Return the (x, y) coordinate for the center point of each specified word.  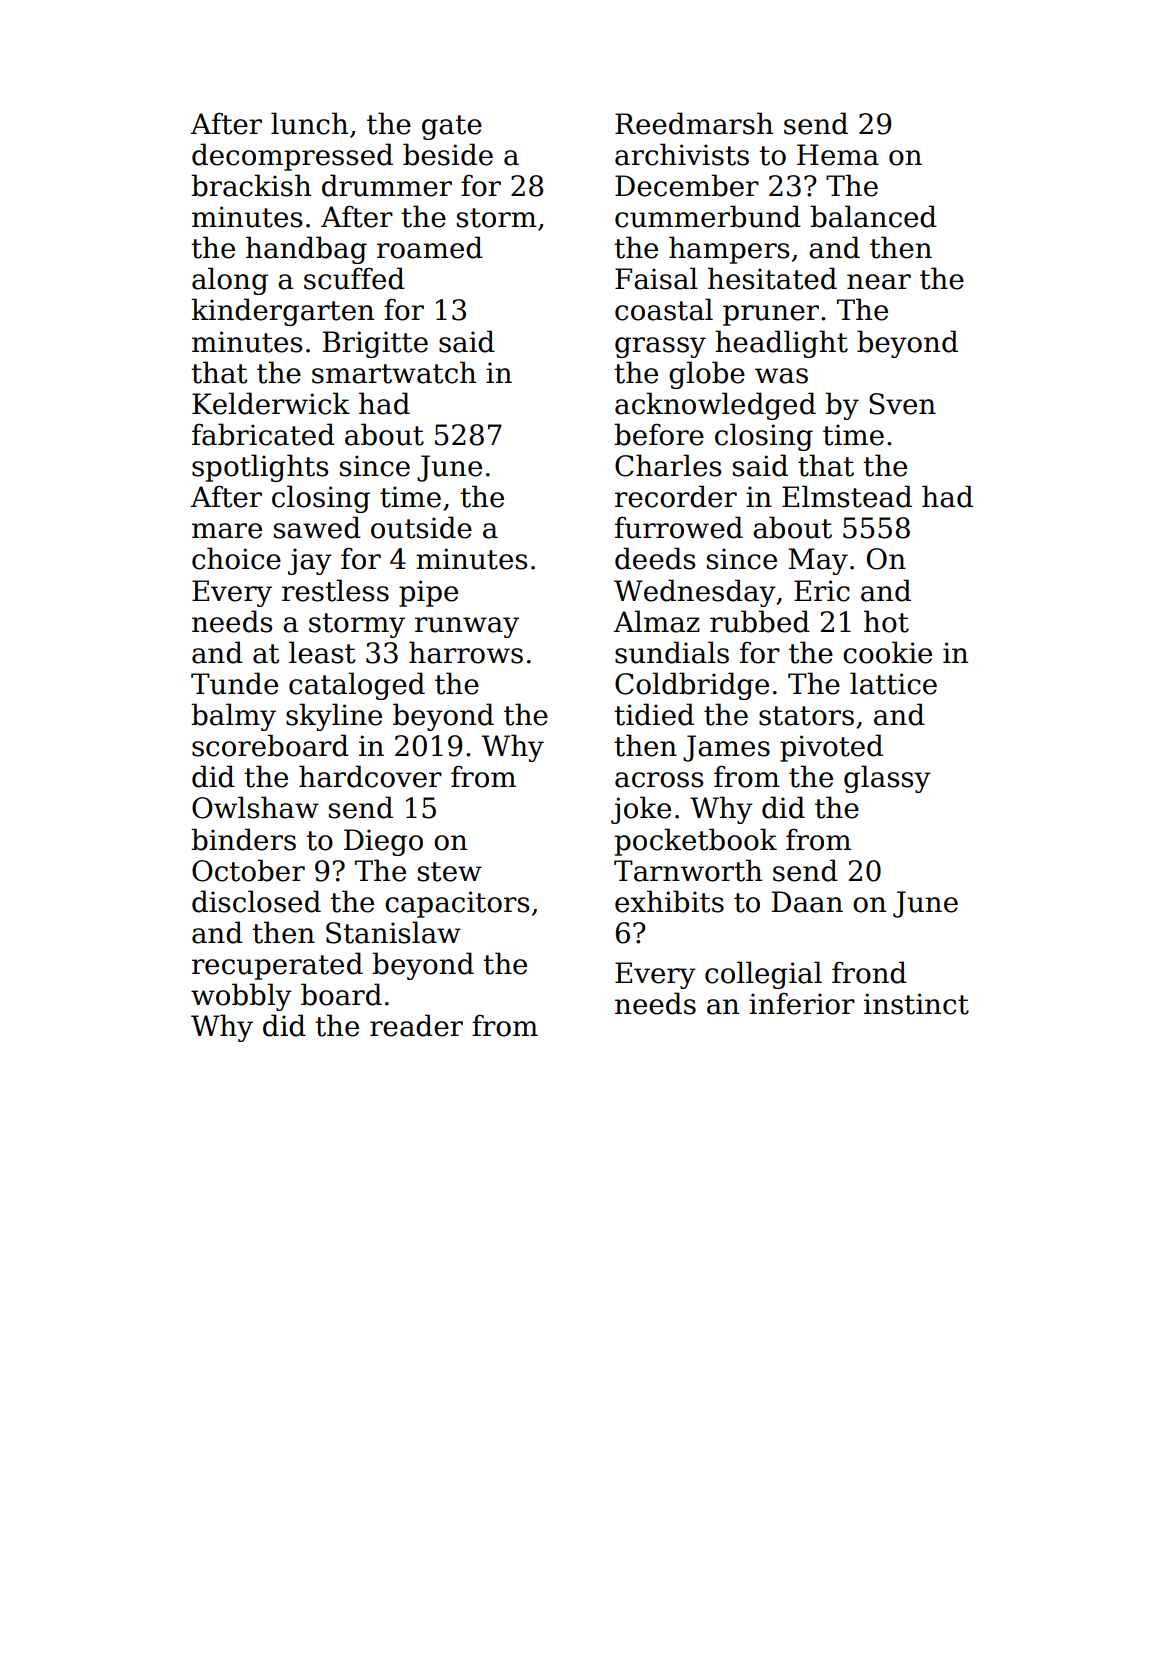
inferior (802, 1003)
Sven (902, 404)
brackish (251, 185)
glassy (887, 779)
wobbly (241, 997)
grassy (660, 347)
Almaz (657, 621)
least (322, 652)
